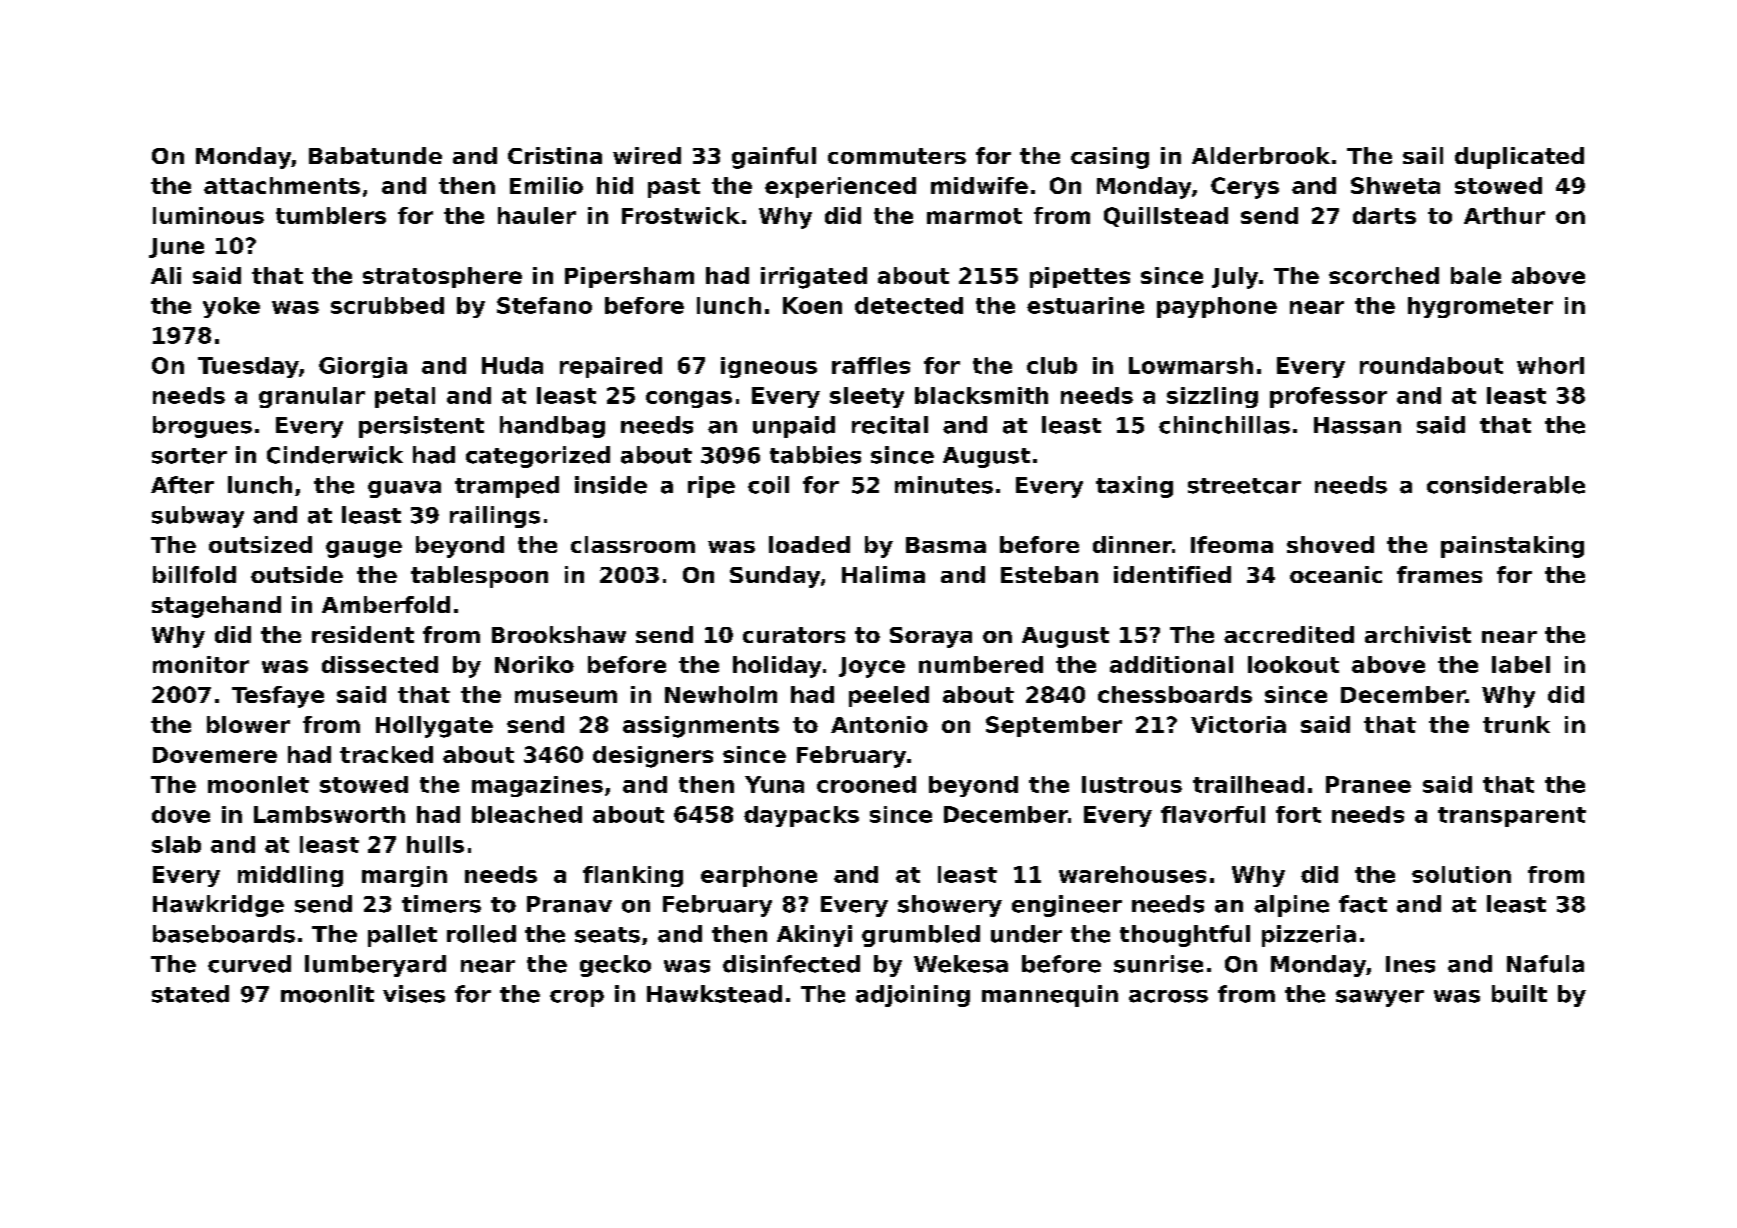 The width and height of the page is (1737, 1228). What do you see at coordinates (774, 158) in the page?
I see `gainful` at bounding box center [774, 158].
